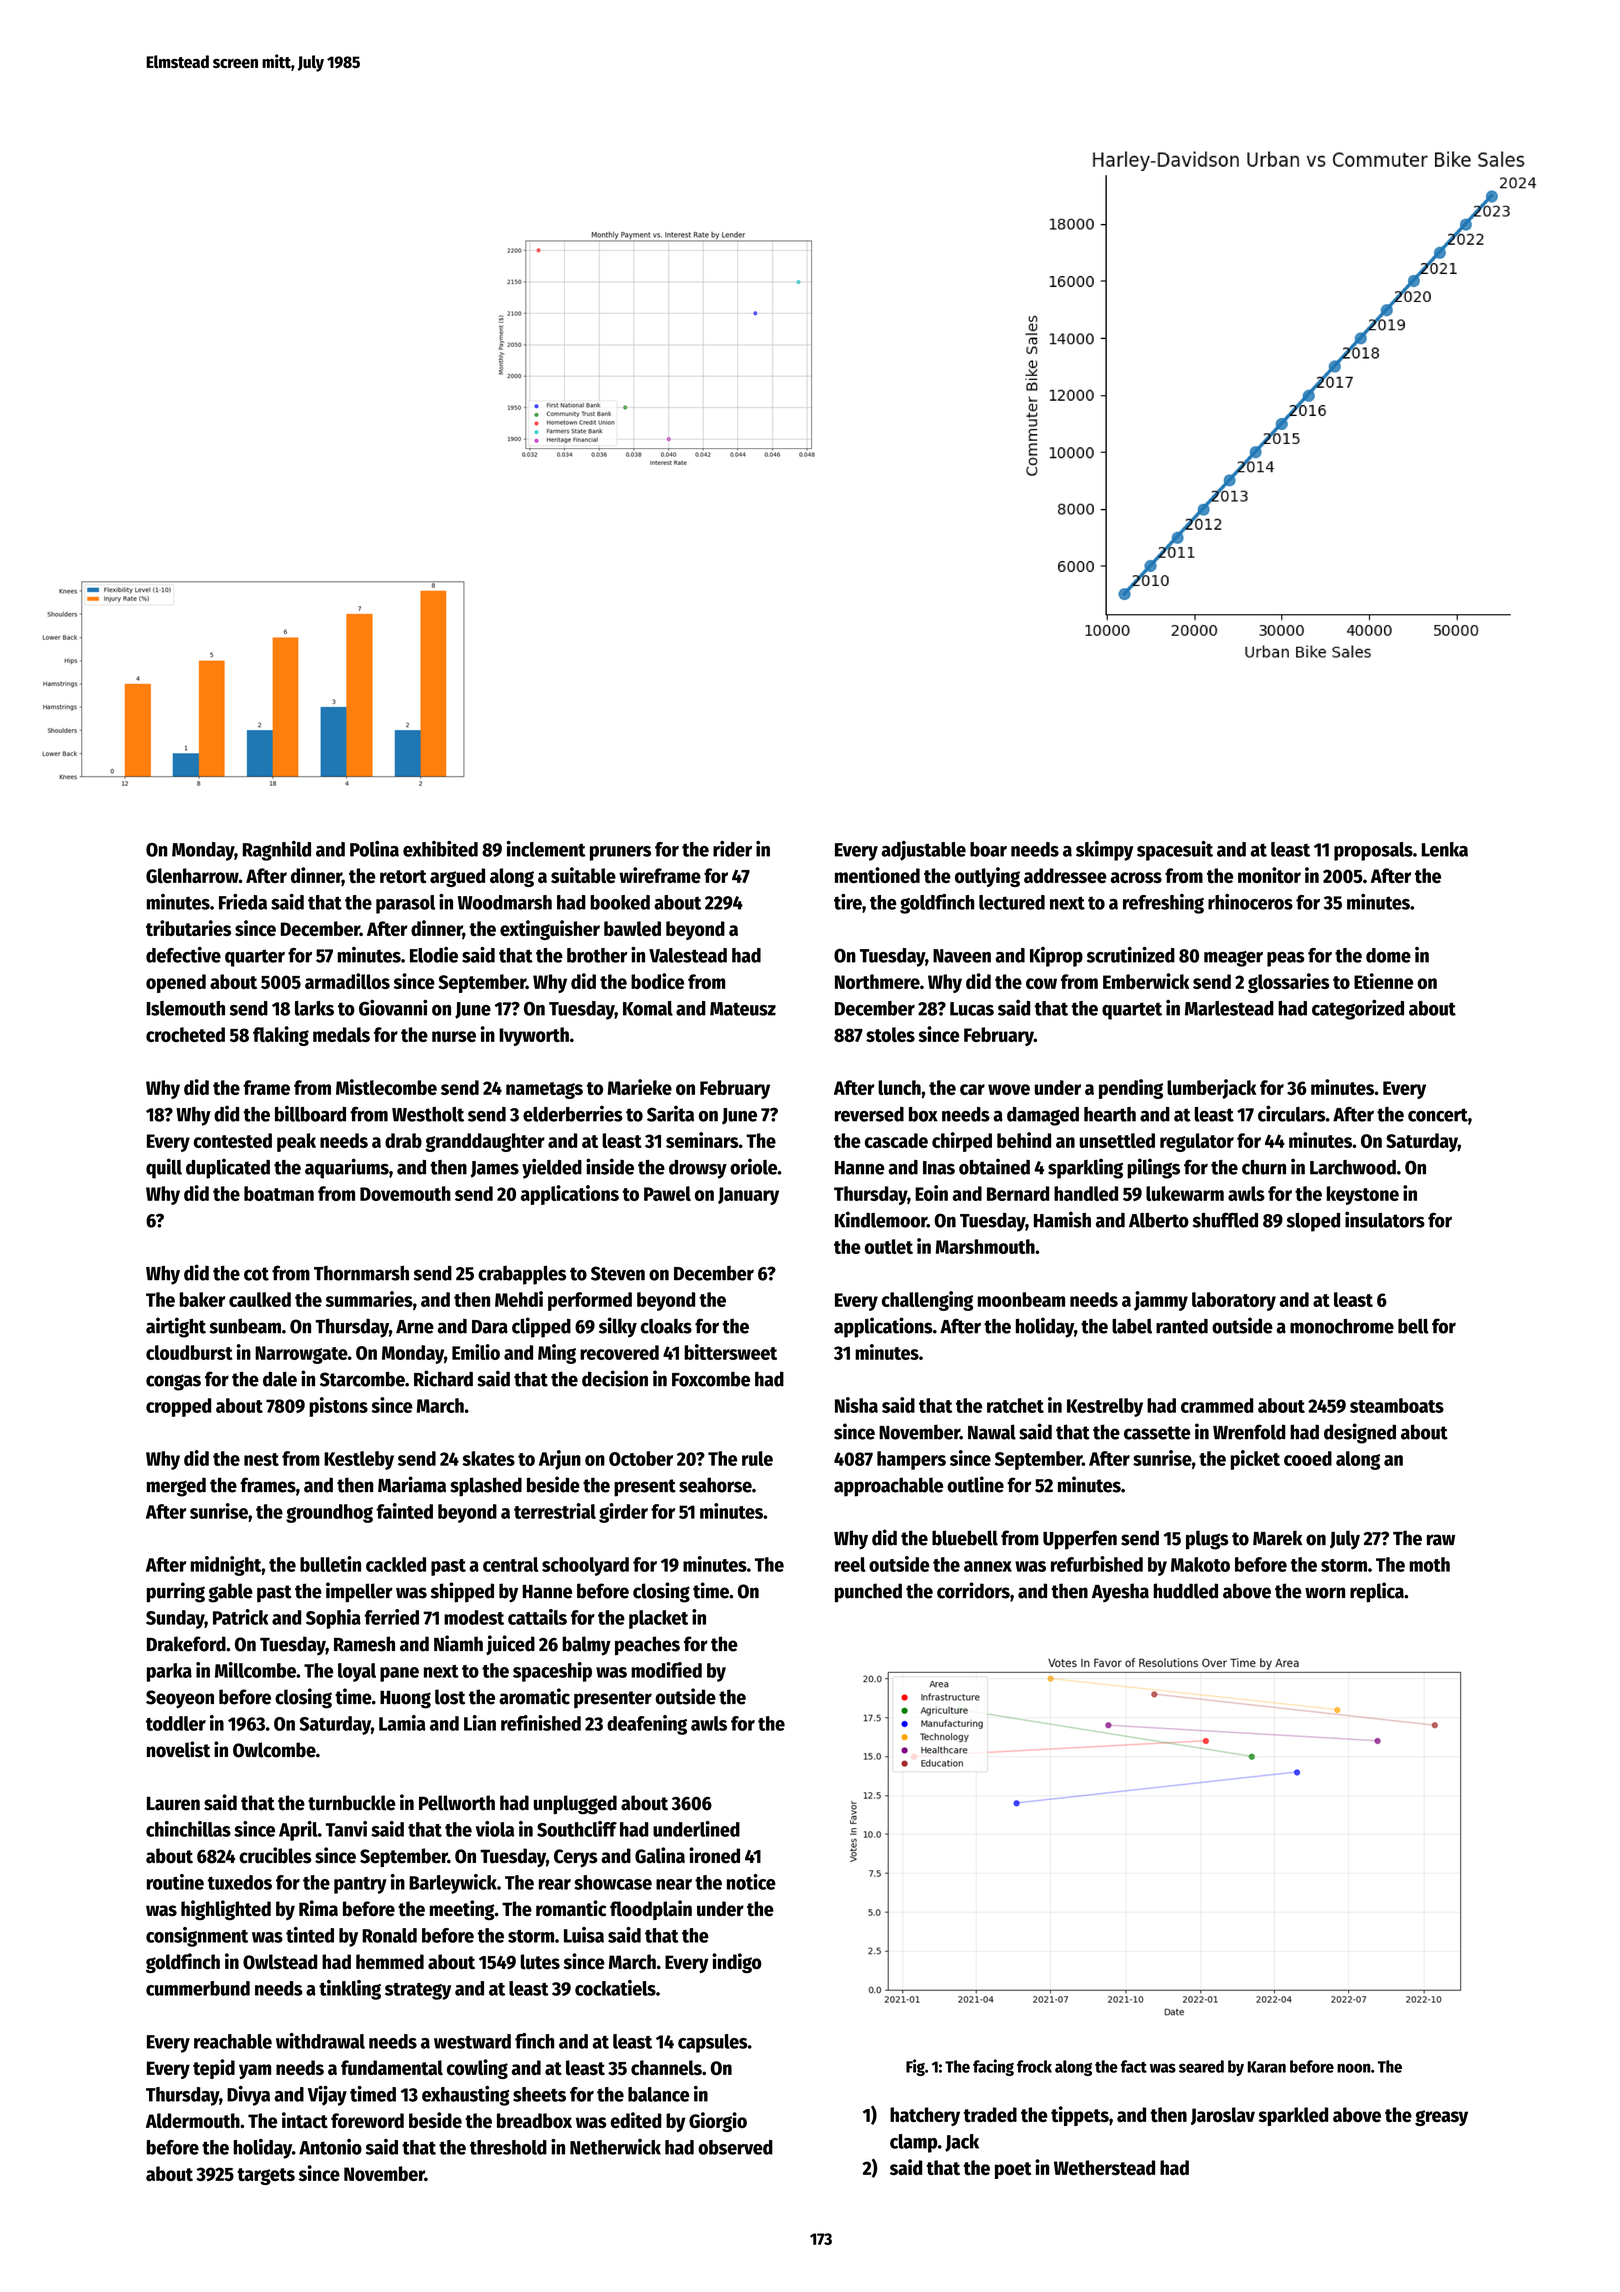 The width and height of the document is (1620, 2292). What do you see at coordinates (266, 2176) in the document?
I see `targets` at bounding box center [266, 2176].
